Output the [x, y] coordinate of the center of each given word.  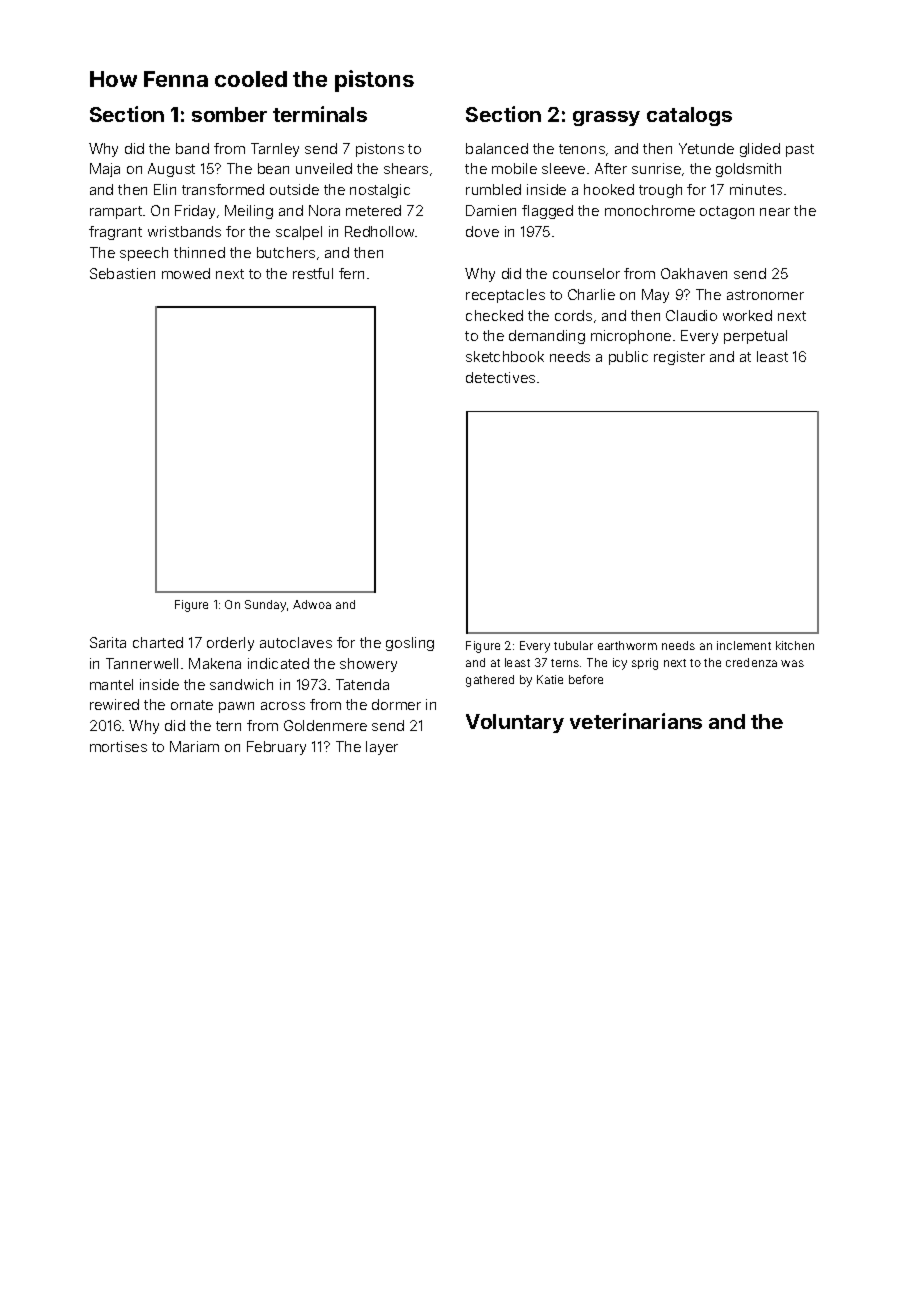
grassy [606, 118]
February [276, 748]
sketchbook [505, 356]
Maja [105, 170]
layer [382, 748]
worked [747, 315]
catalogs [689, 116]
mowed [186, 273]
